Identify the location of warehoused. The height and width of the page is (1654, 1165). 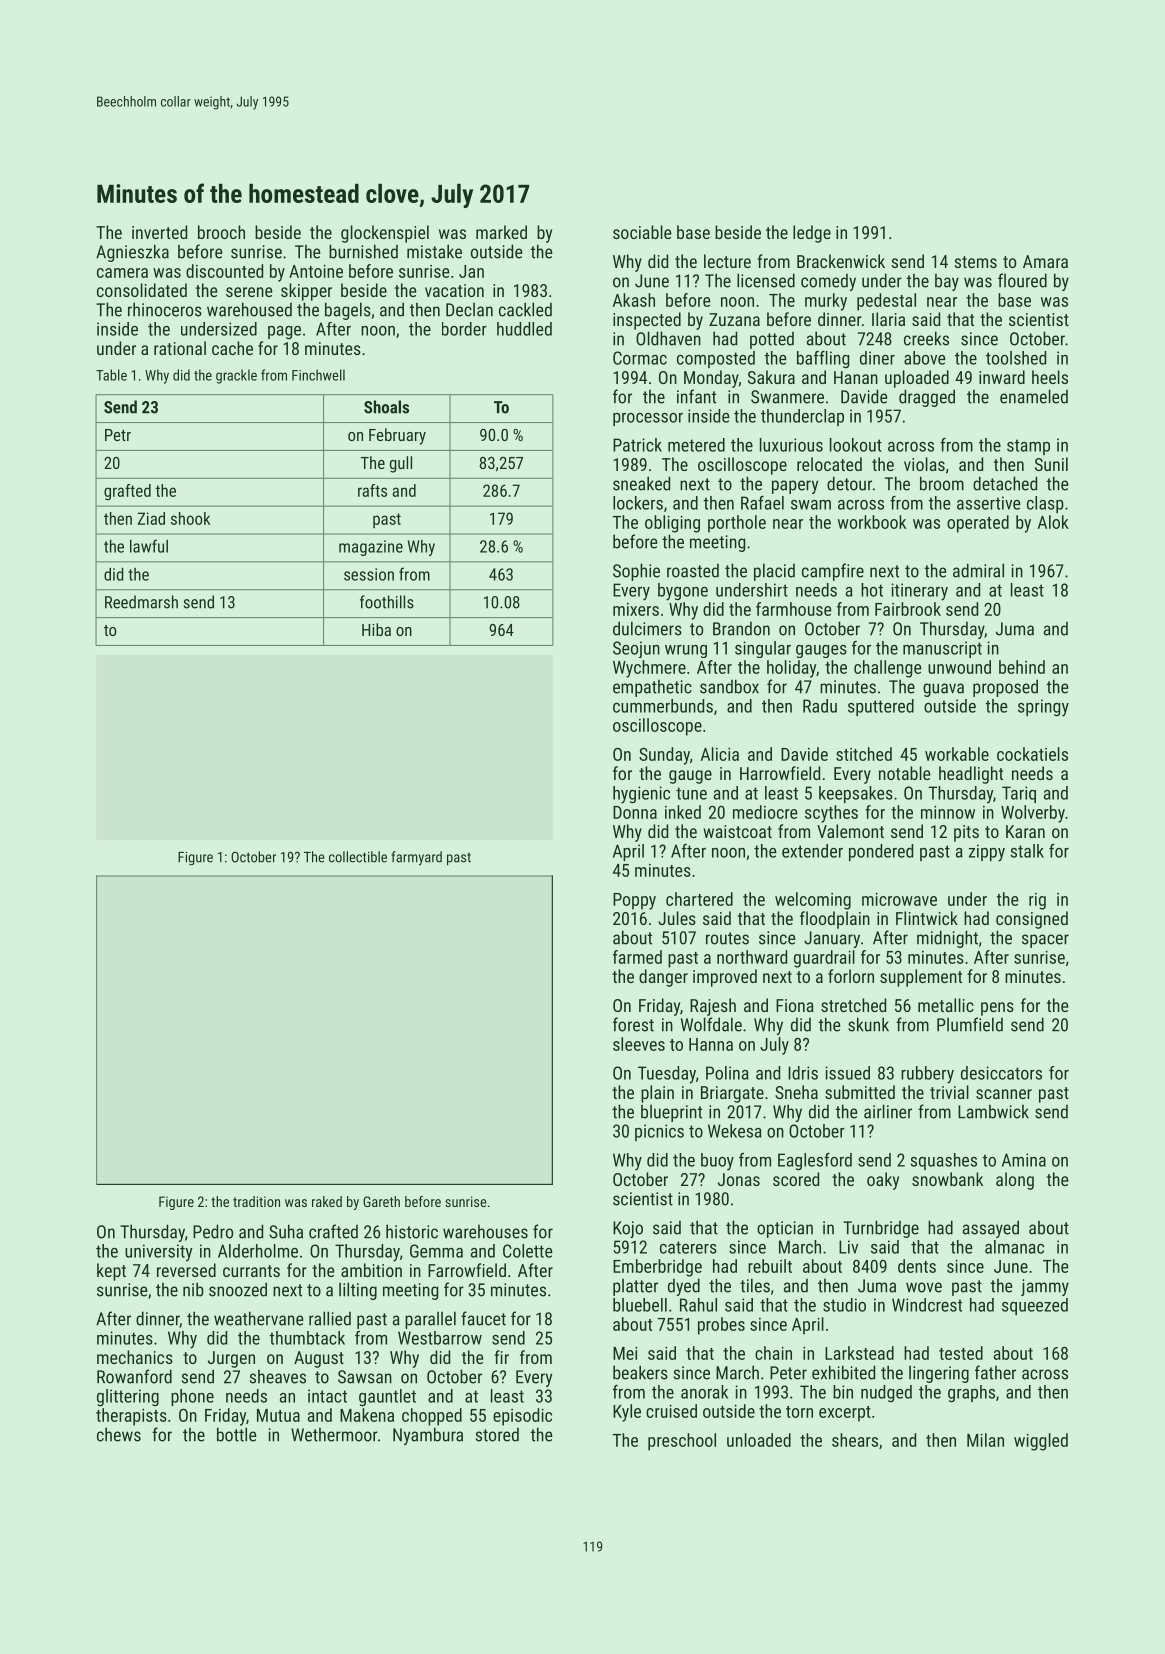
(249, 309).
